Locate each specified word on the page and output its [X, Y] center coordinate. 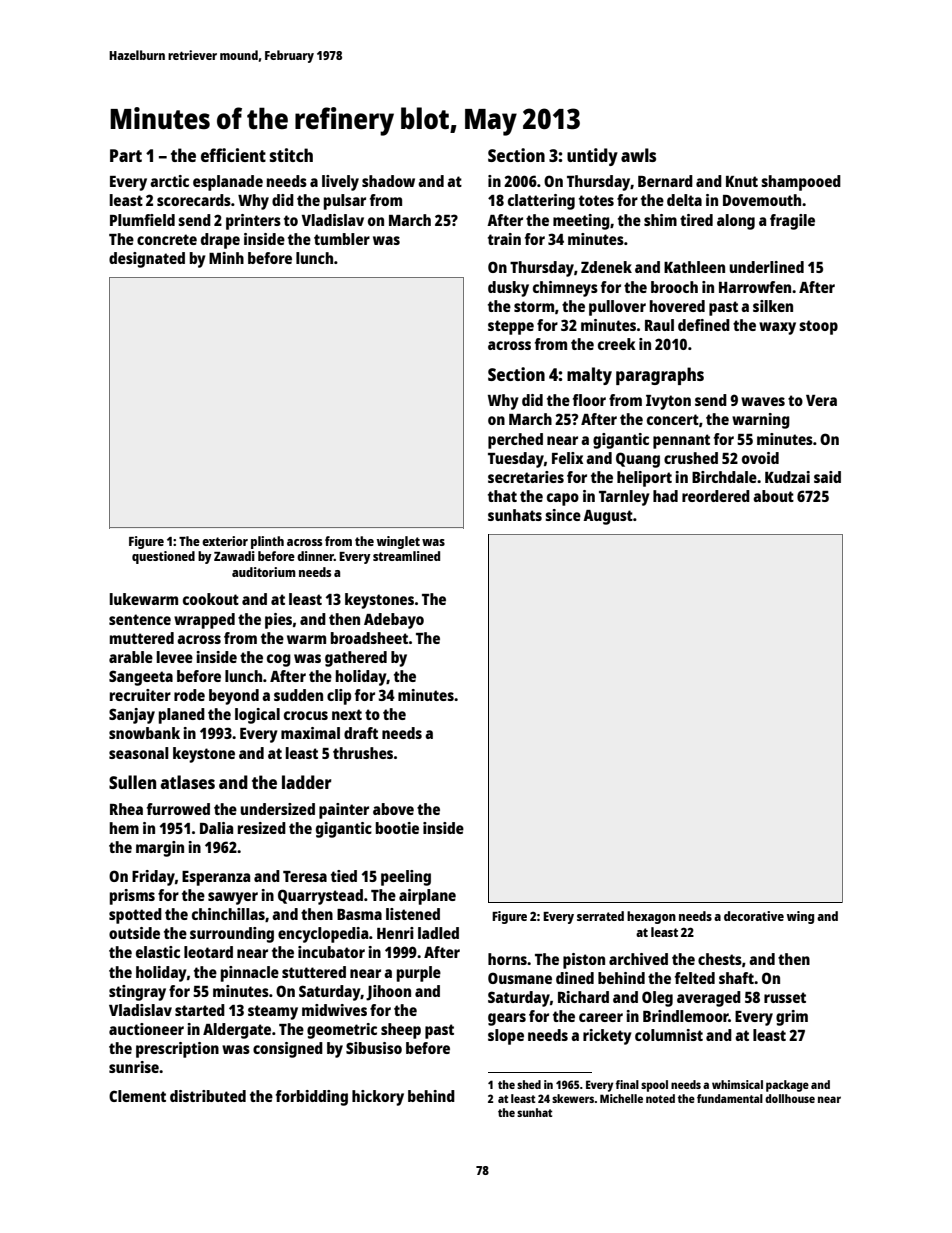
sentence [140, 619]
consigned [288, 1050]
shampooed [801, 183]
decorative [754, 916]
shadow [388, 181]
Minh [226, 258]
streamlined [406, 556]
